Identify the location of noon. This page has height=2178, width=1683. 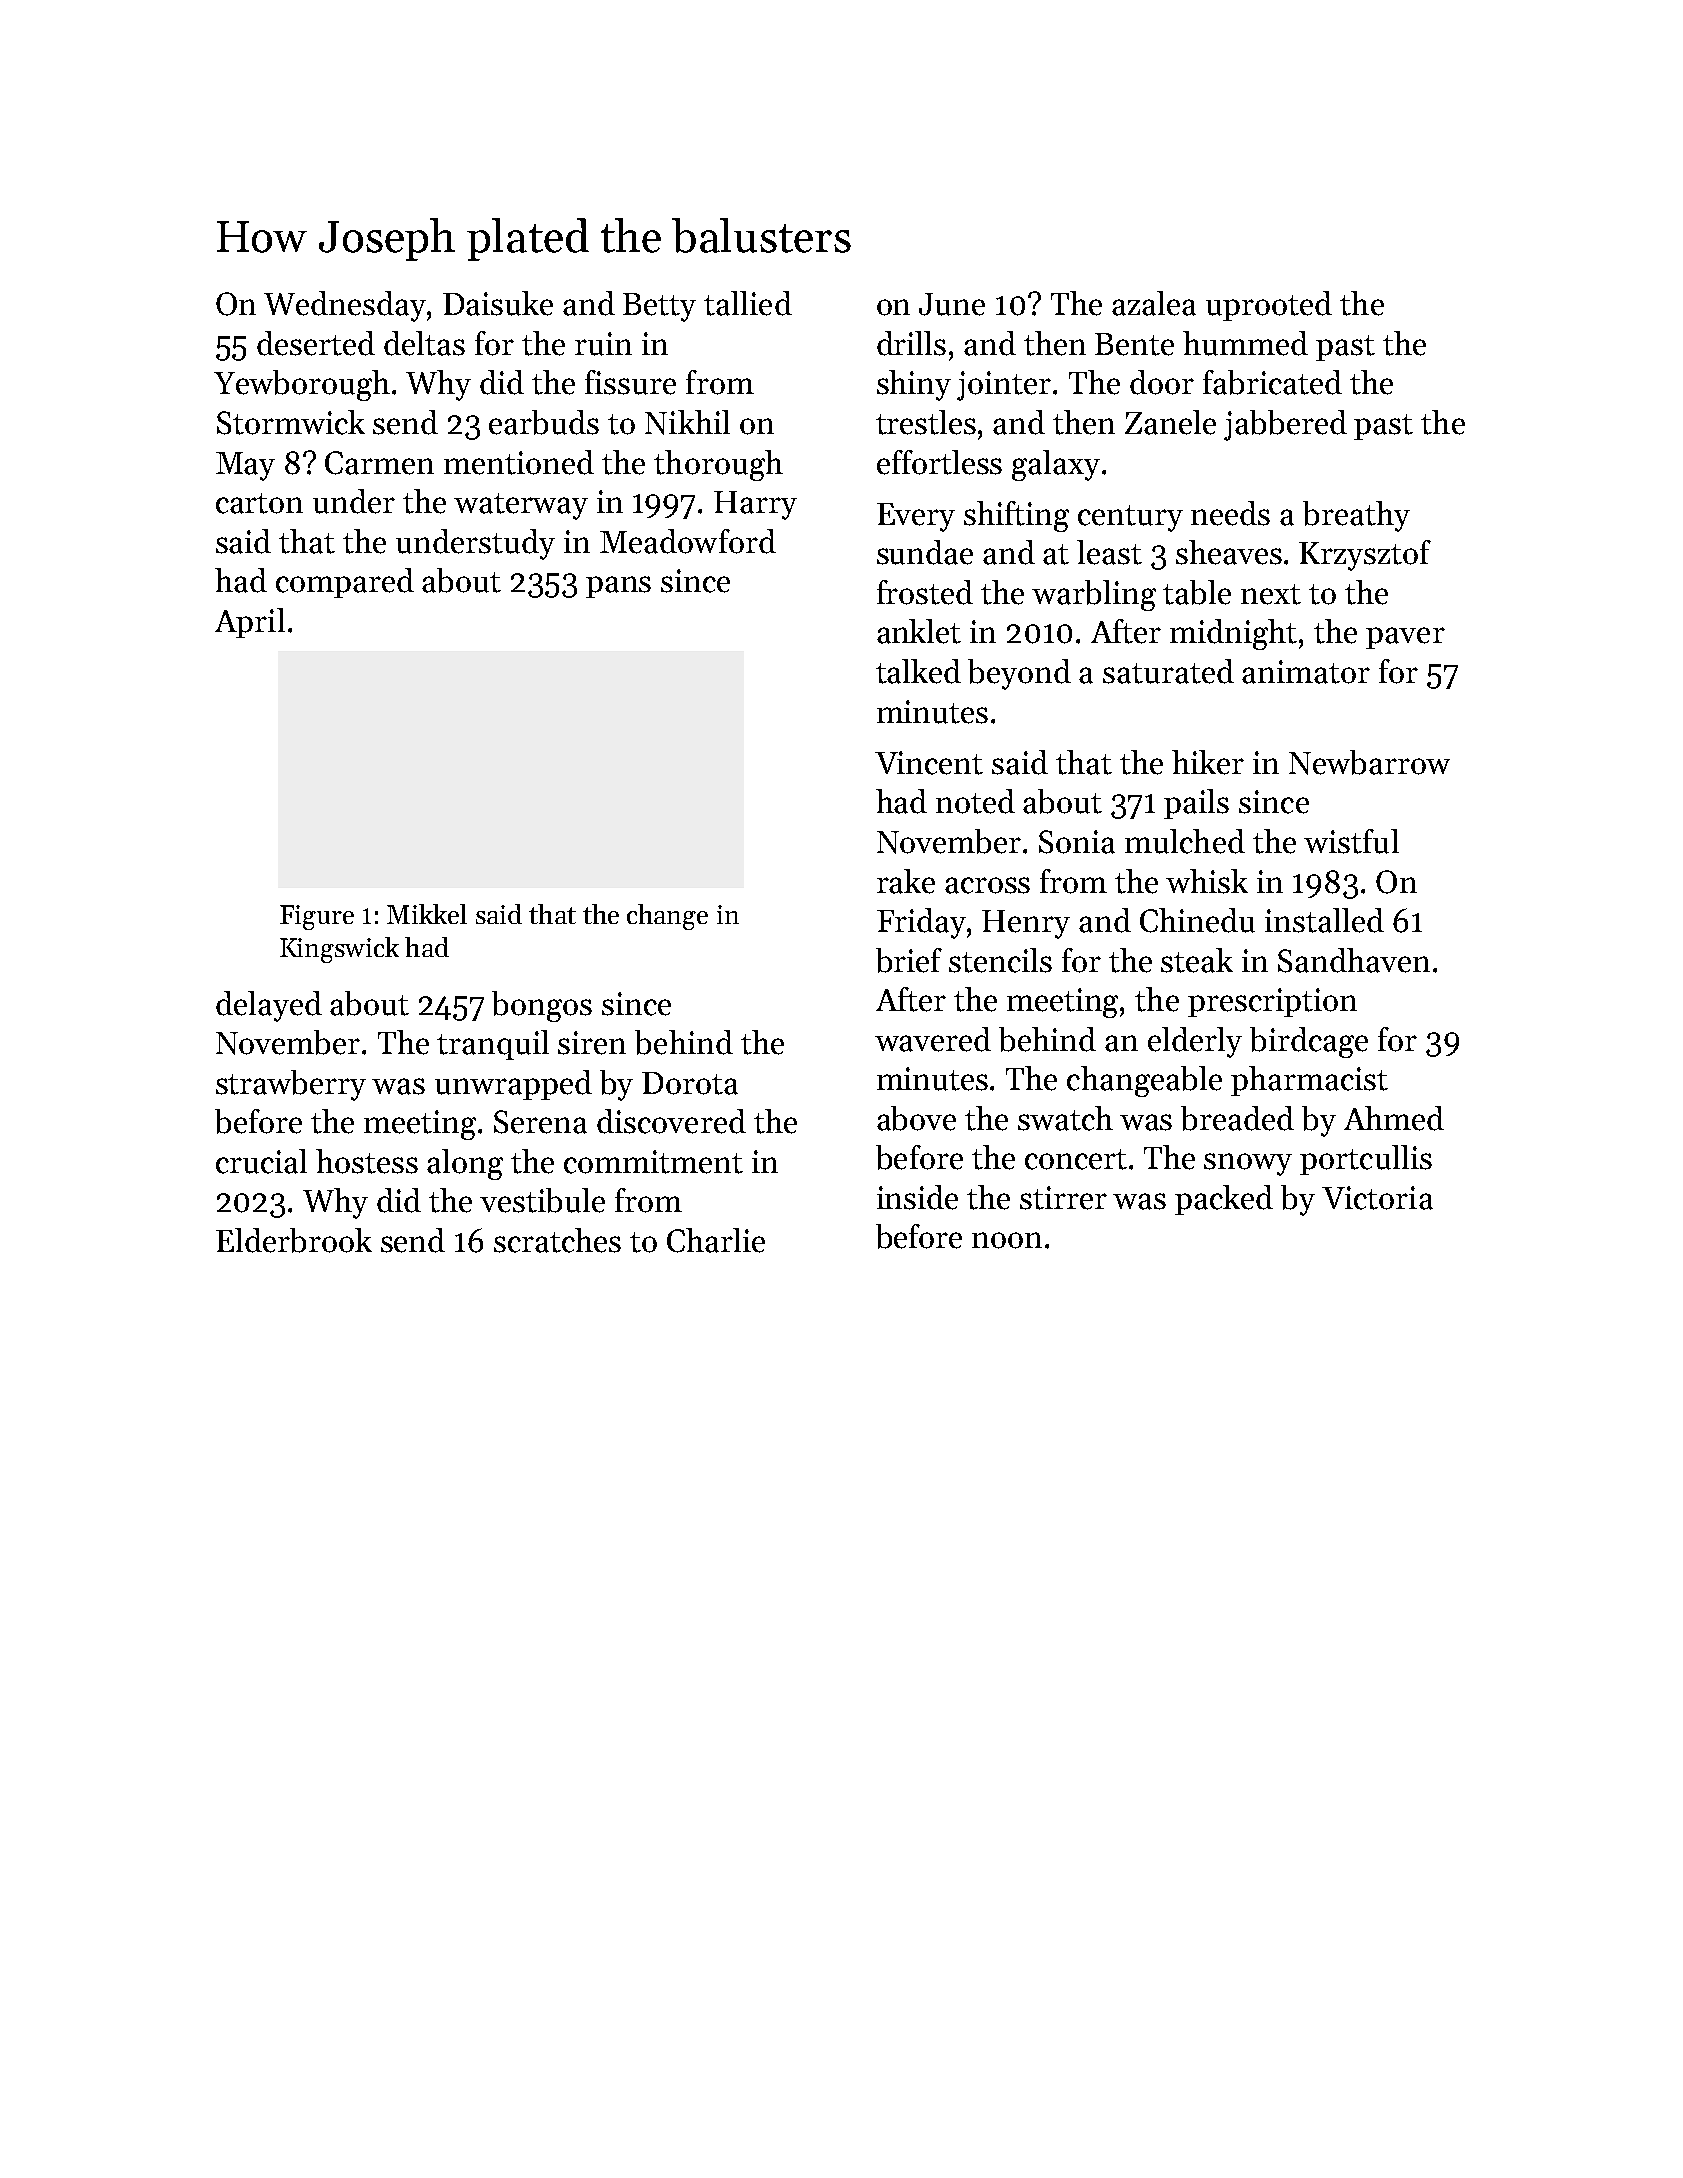
(1007, 1240).
